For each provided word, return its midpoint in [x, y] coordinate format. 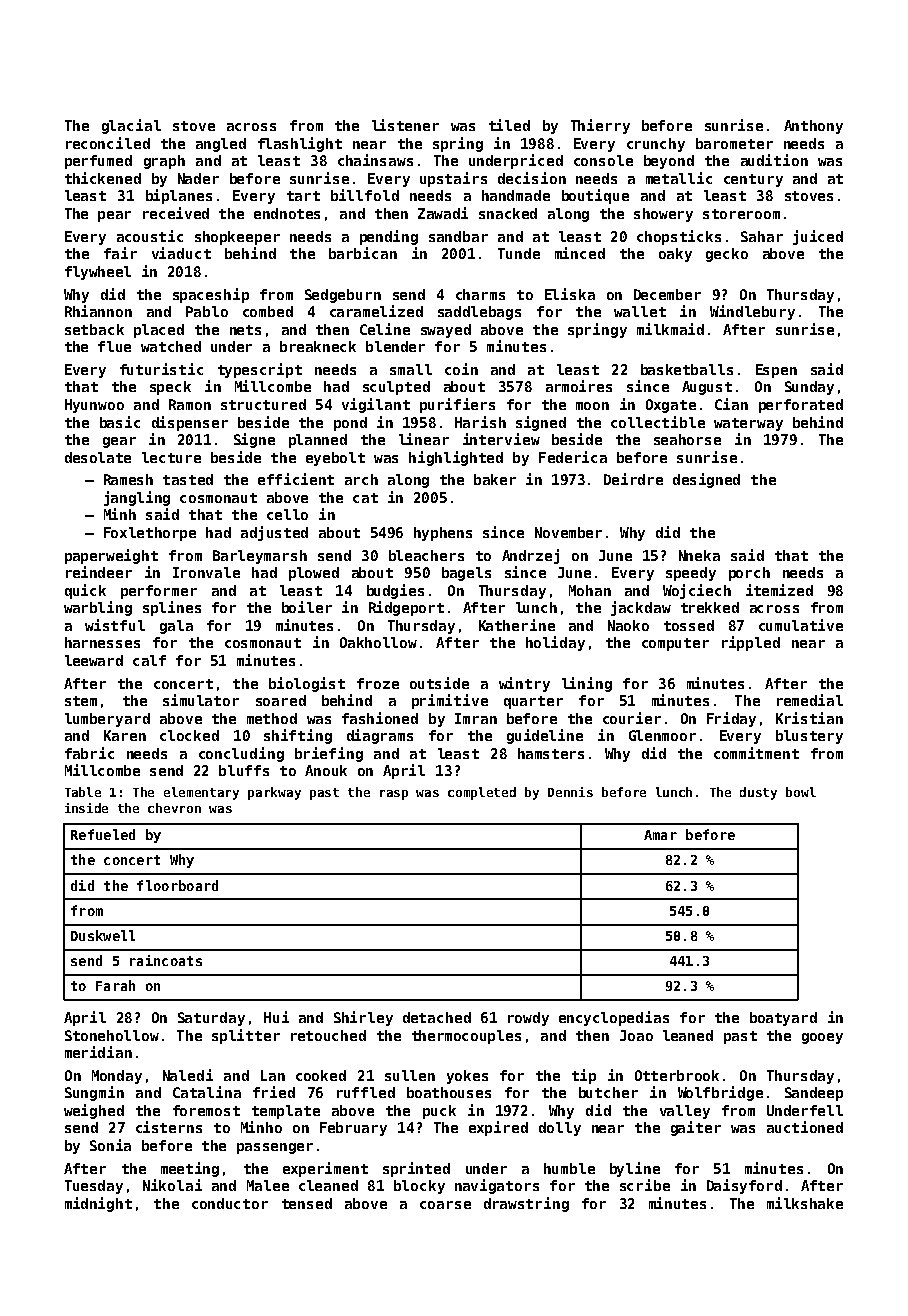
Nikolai [172, 1185]
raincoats [166, 960]
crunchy [656, 145]
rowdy [528, 1019]
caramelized [376, 311]
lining [587, 684]
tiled [509, 125]
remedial [810, 700]
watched [171, 346]
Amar [660, 835]
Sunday [809, 388]
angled [221, 145]
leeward [94, 660]
